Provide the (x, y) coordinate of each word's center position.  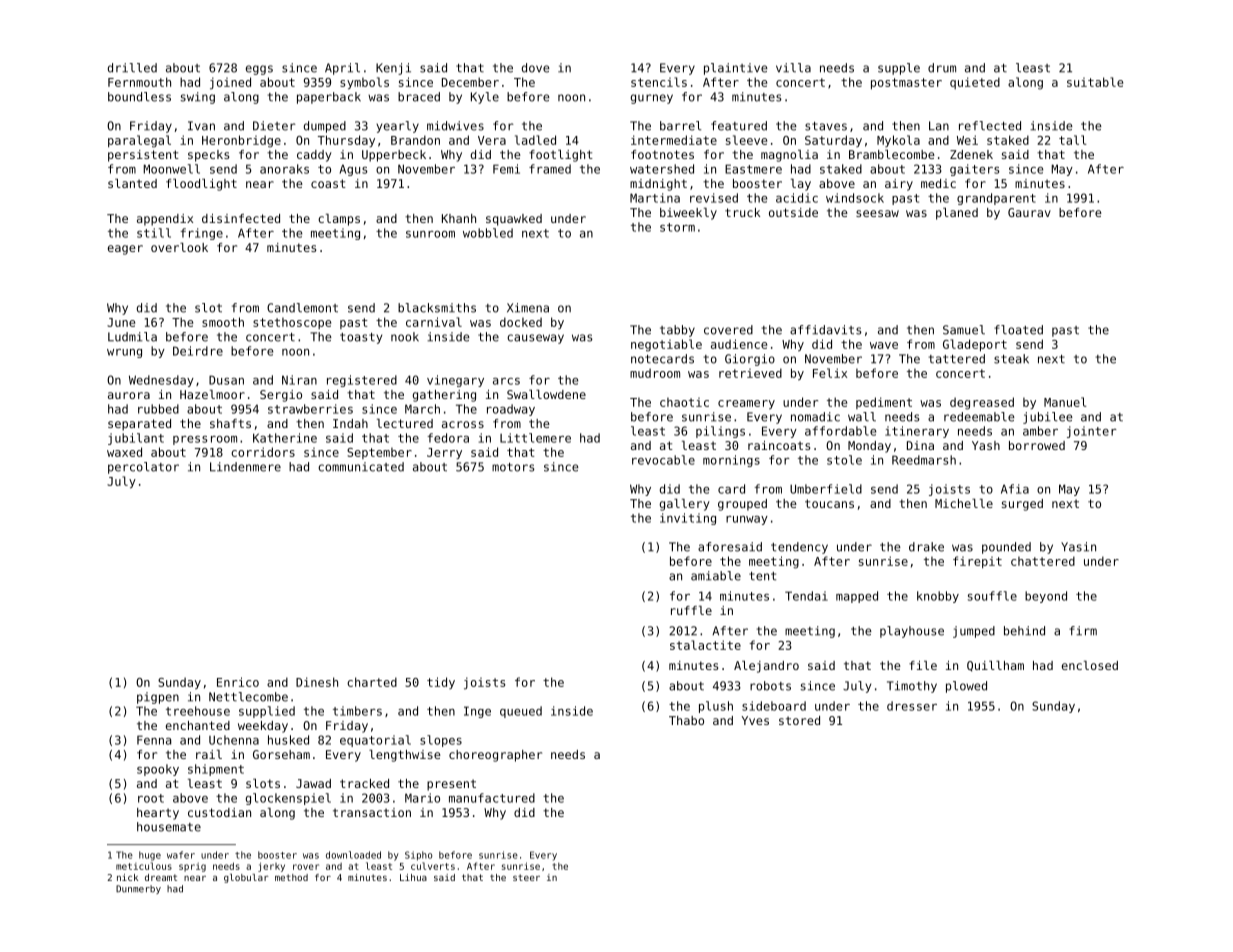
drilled (132, 68)
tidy (441, 683)
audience (739, 344)
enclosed (1090, 665)
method (291, 877)
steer (526, 877)
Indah (350, 423)
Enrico (238, 682)
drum (942, 68)
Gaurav (1029, 212)
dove (536, 68)
